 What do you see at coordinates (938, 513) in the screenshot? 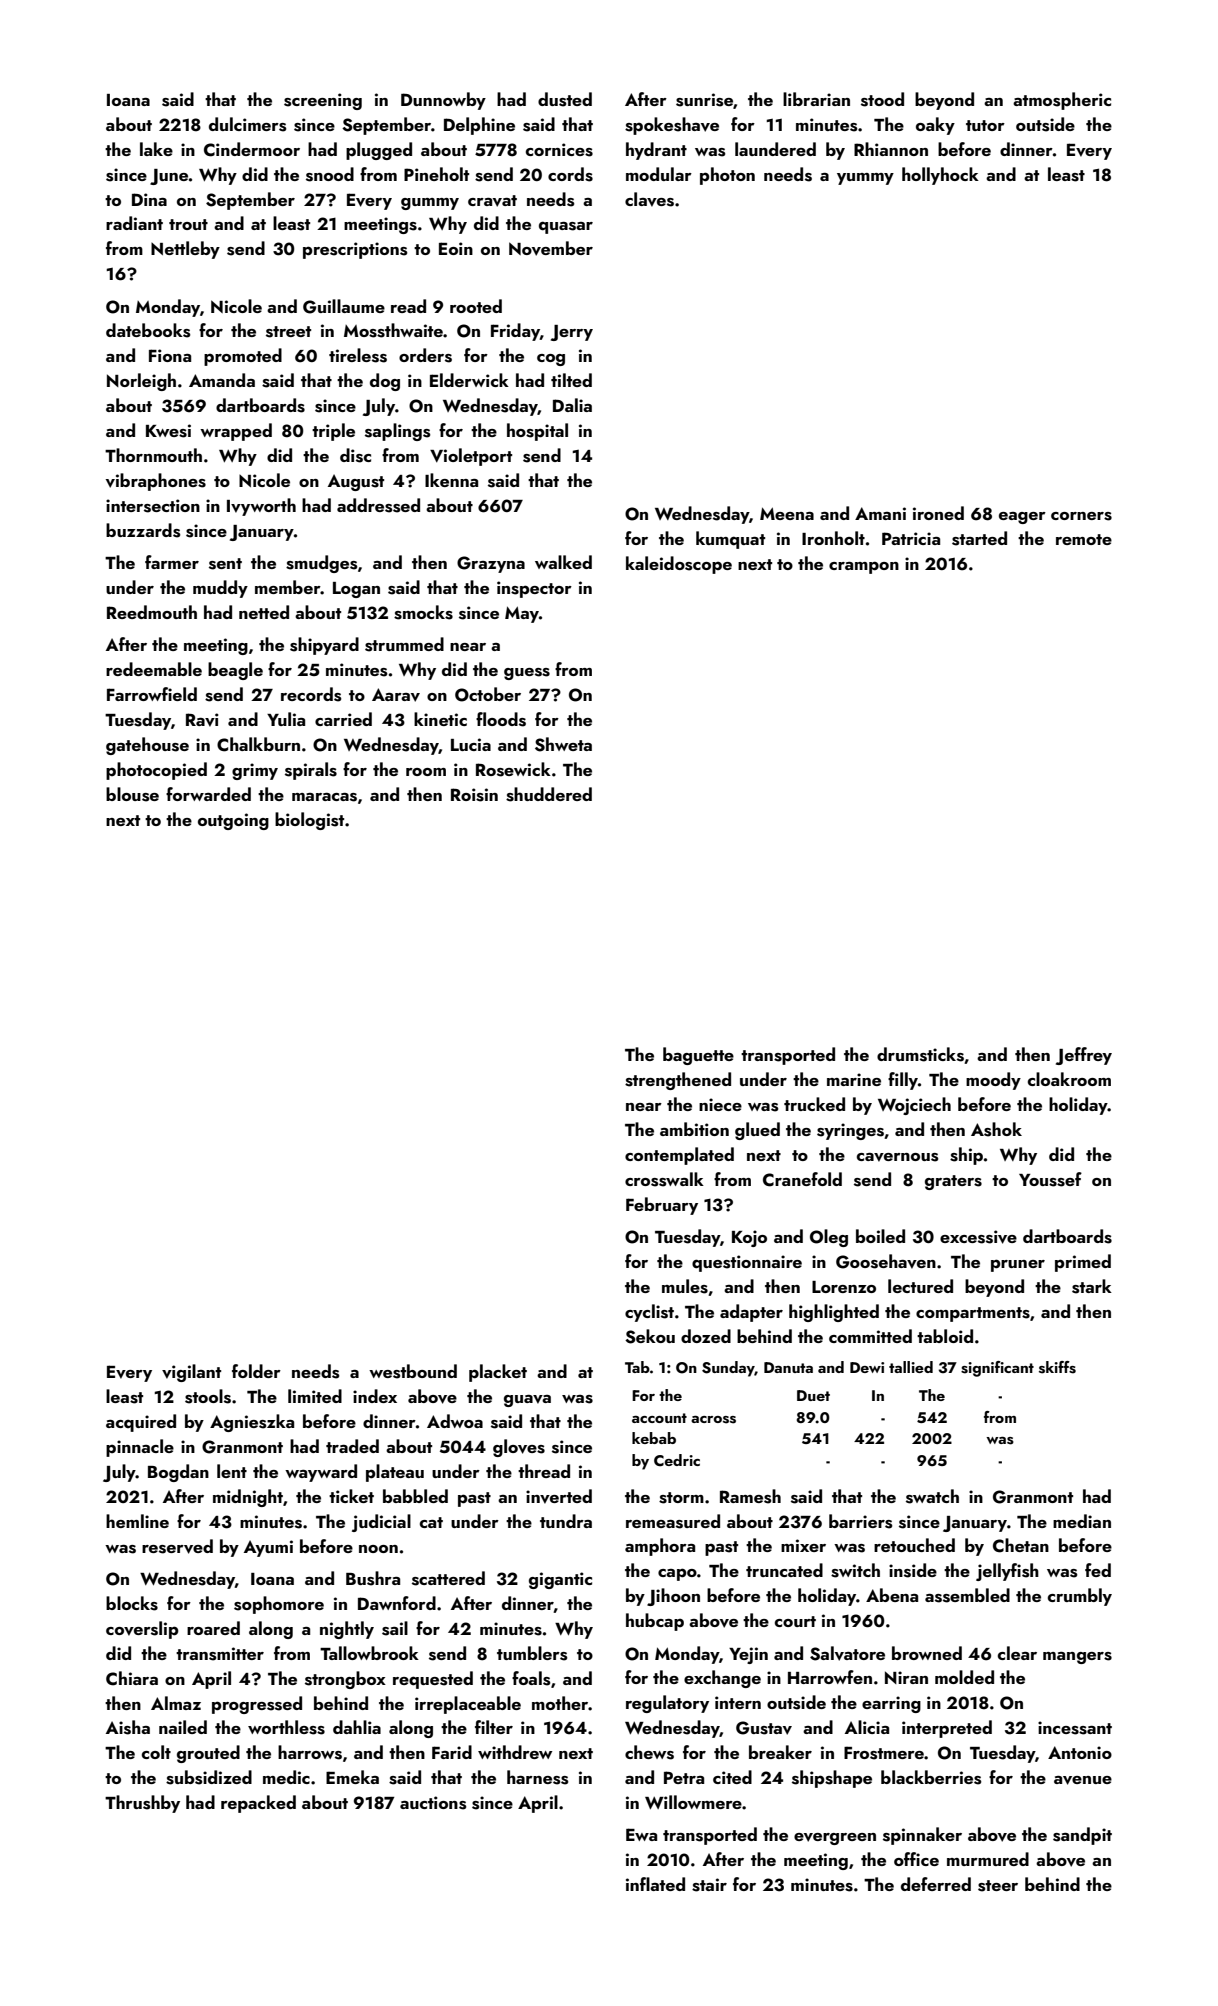
I see `ironed` at bounding box center [938, 513].
